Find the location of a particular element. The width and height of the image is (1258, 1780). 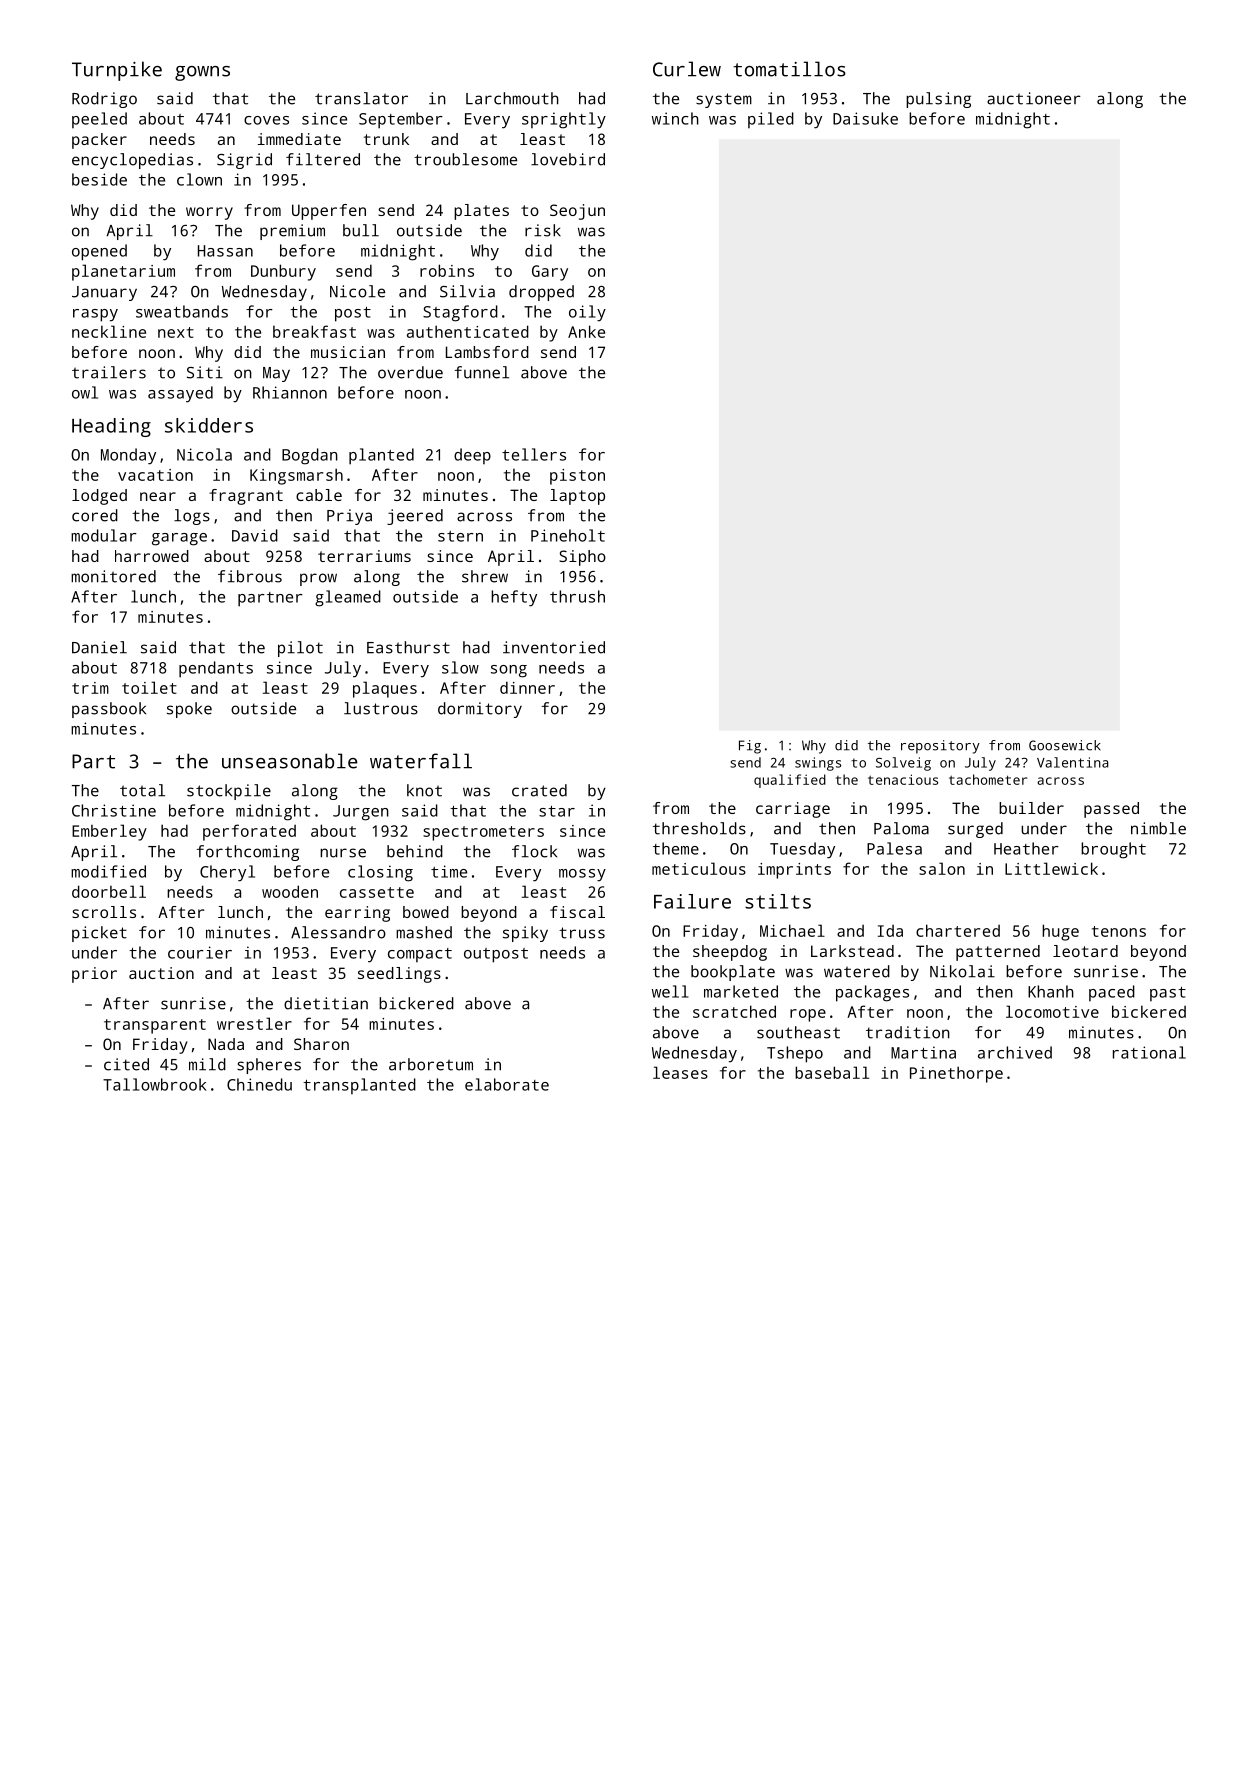

dietitian is located at coordinates (326, 1003).
